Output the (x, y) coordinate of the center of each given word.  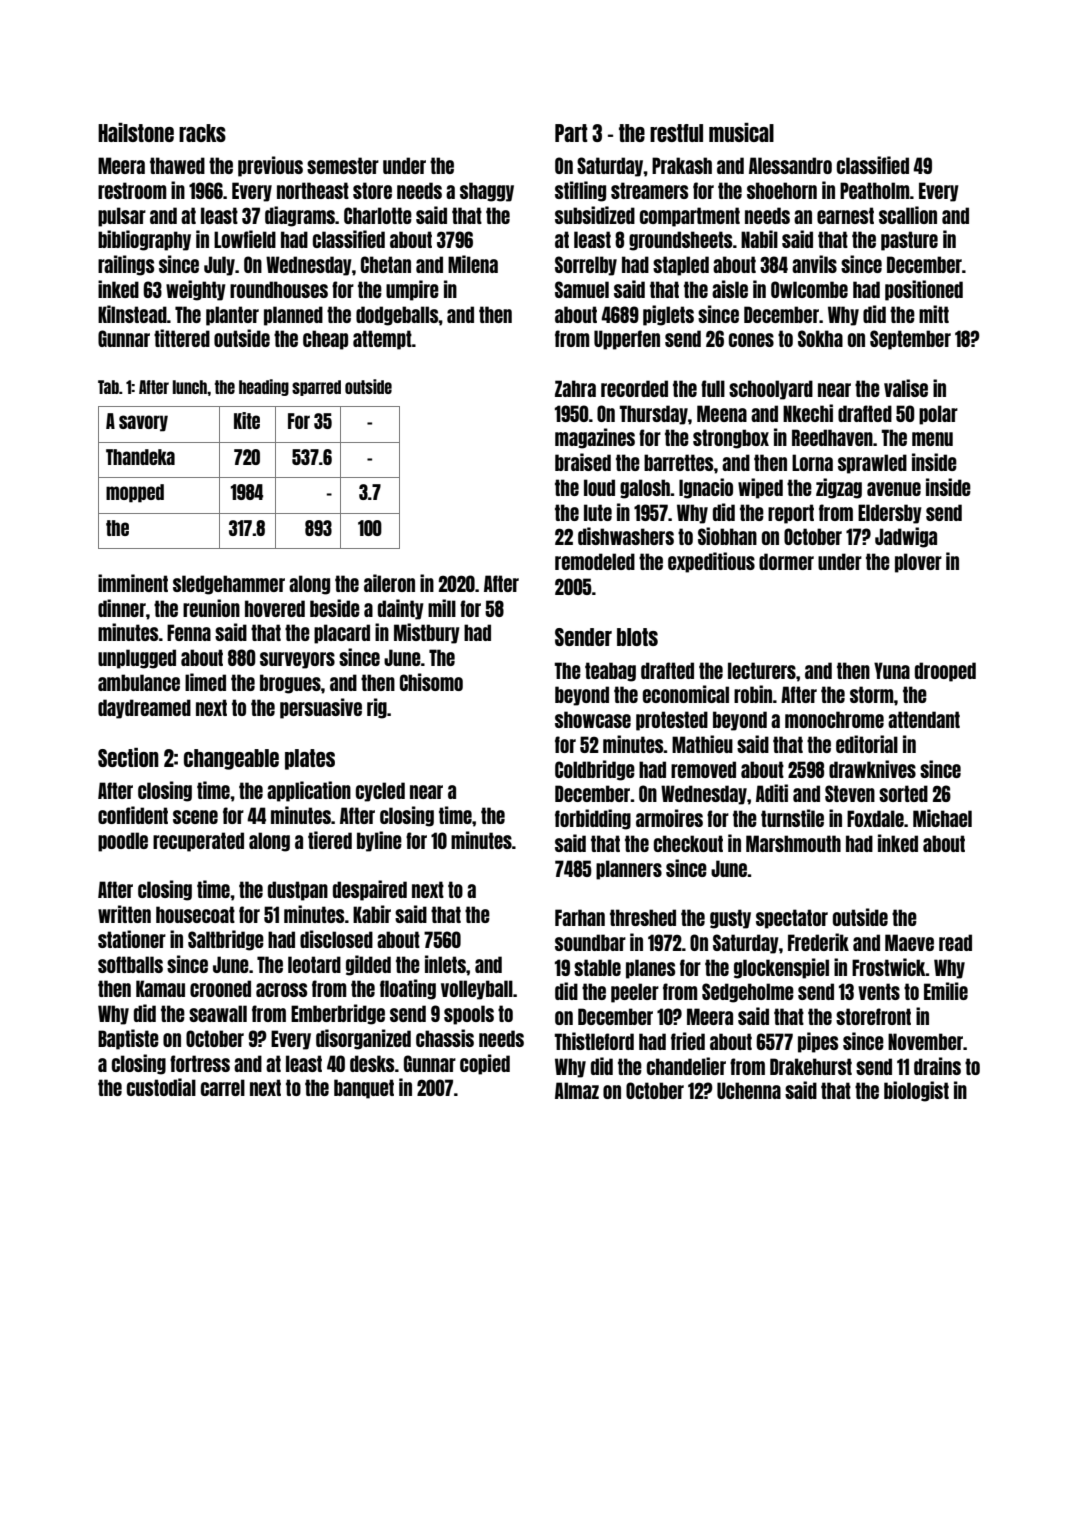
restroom (132, 190)
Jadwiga (906, 537)
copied (485, 1064)
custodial (161, 1087)
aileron (389, 583)
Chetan (386, 264)
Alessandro (790, 165)
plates (310, 759)
